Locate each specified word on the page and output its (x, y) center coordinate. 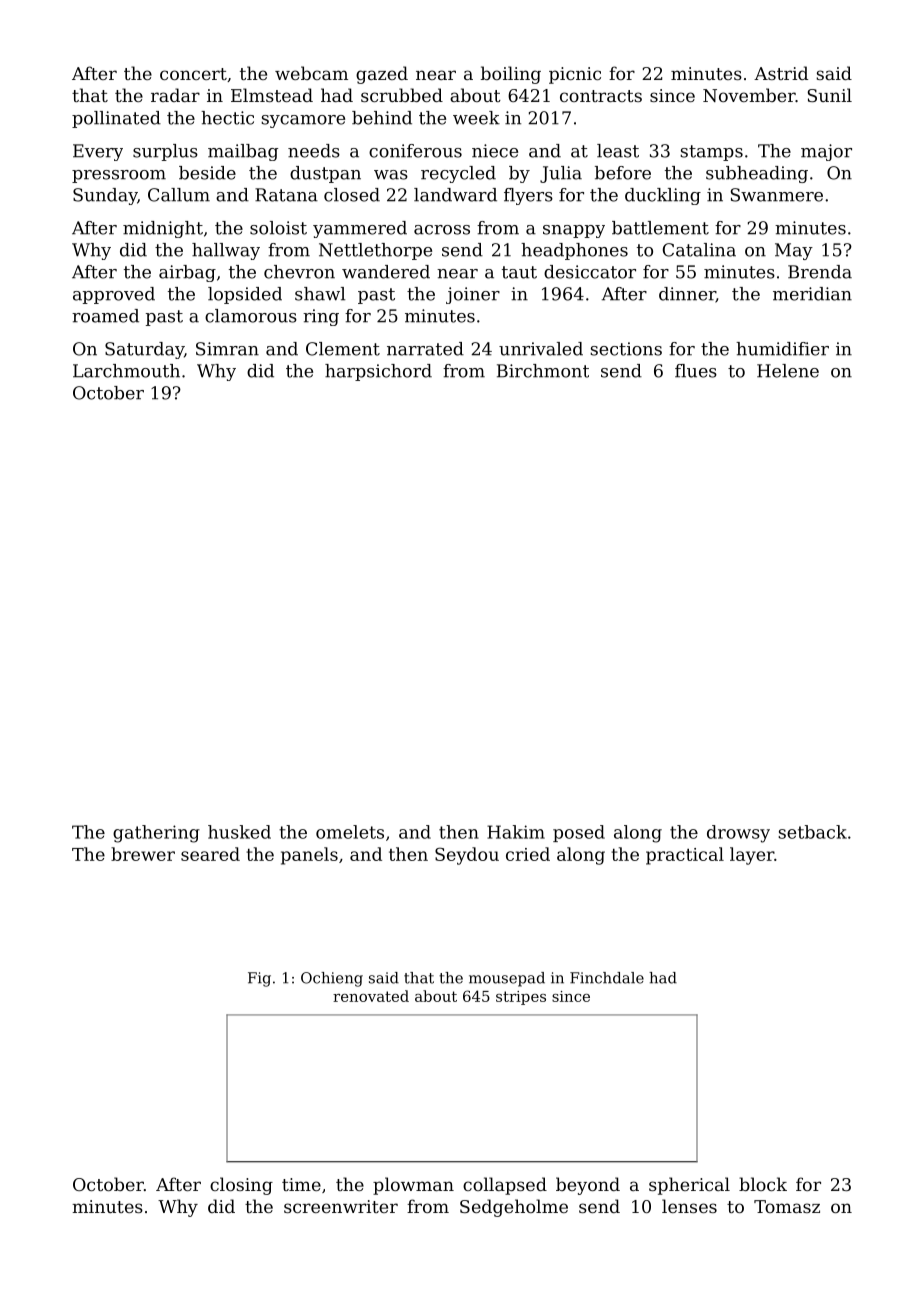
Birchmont (543, 371)
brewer (143, 854)
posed (579, 833)
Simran (227, 349)
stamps (711, 153)
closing (241, 1186)
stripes (521, 998)
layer (752, 856)
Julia (561, 174)
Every (98, 152)
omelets (350, 832)
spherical (689, 1186)
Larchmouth (126, 371)
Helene (788, 371)
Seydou (467, 856)
